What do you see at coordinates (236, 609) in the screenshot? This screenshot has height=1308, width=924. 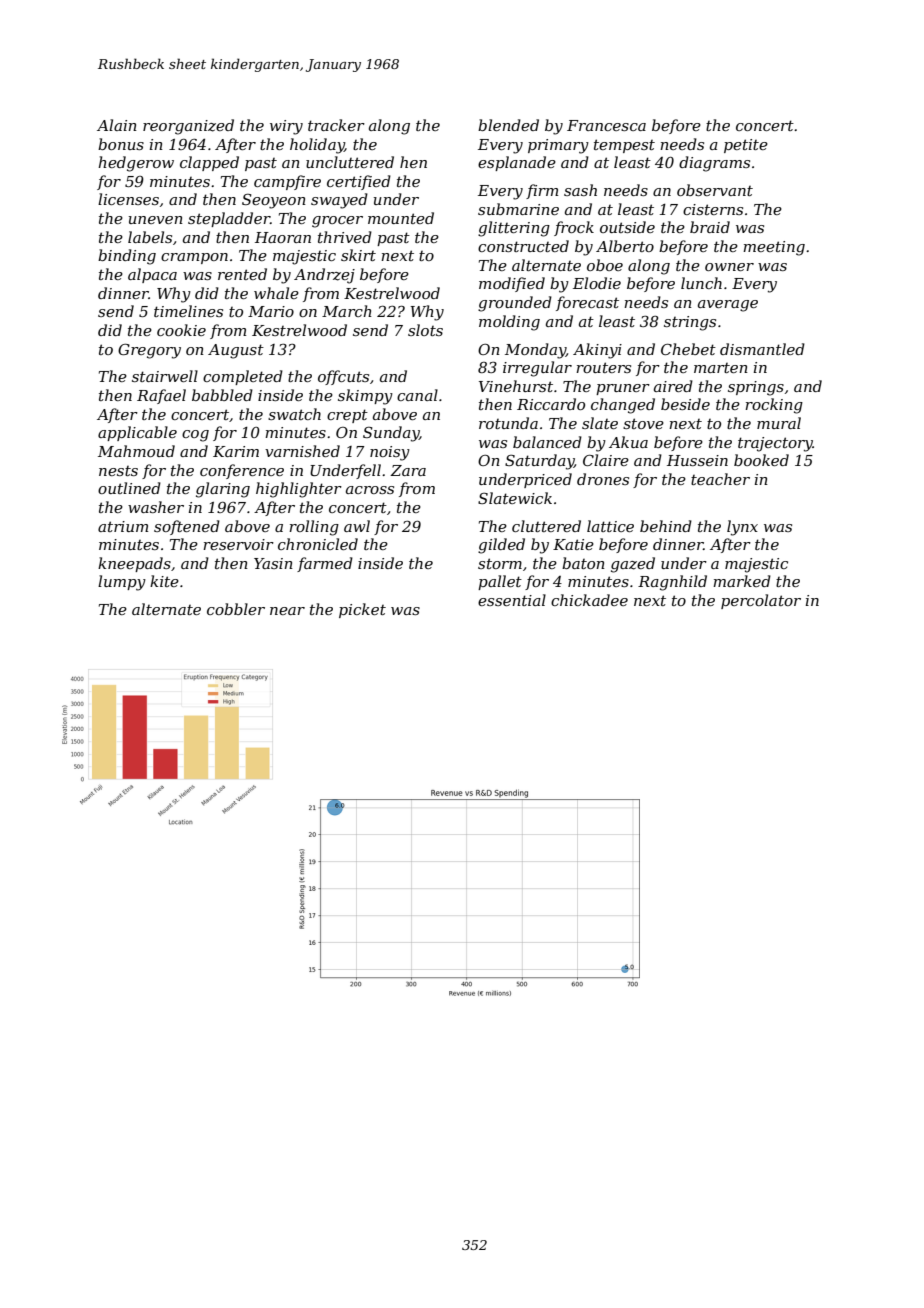 I see `cobbler` at bounding box center [236, 609].
